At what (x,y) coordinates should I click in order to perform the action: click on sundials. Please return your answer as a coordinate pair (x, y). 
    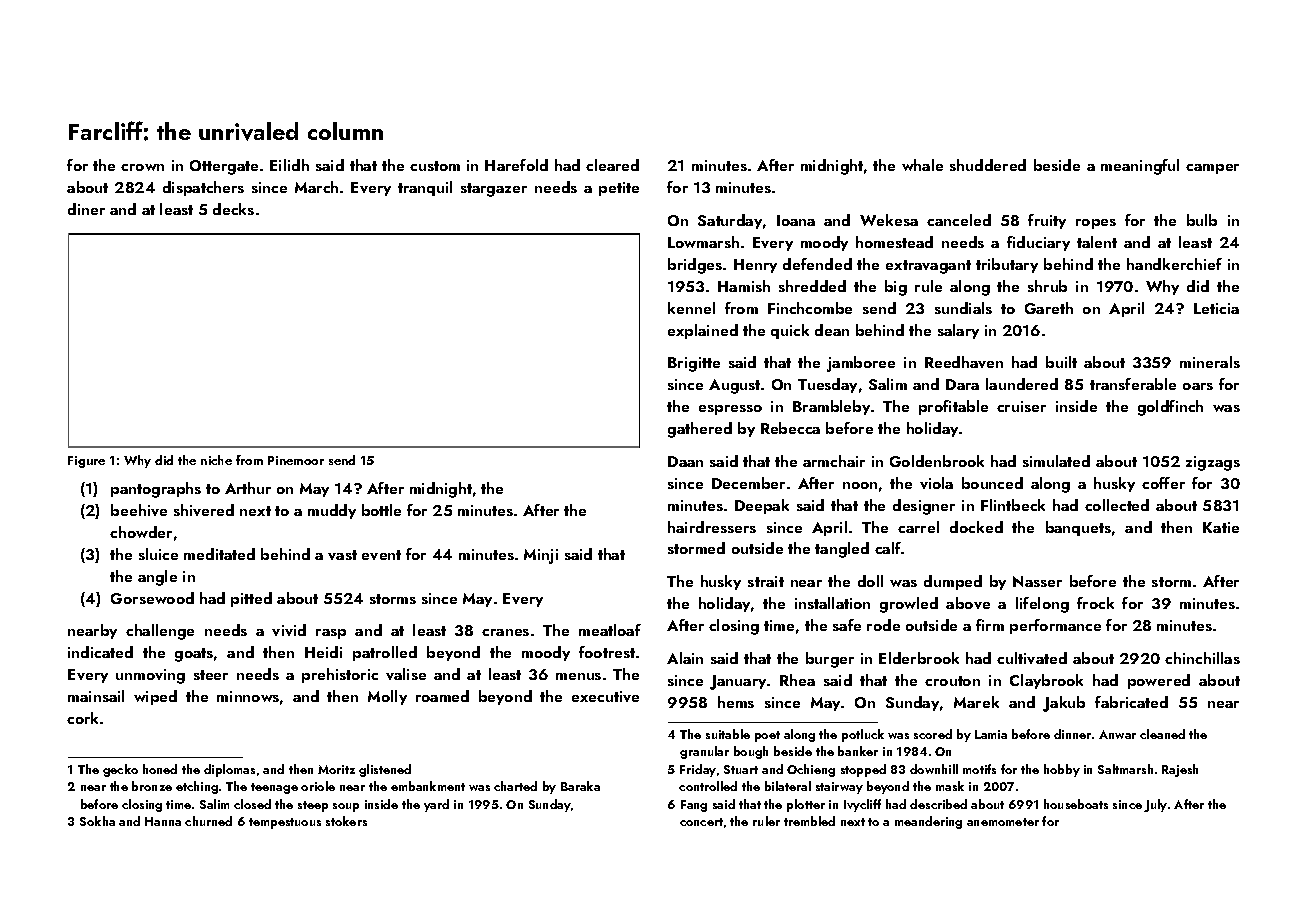
    Looking at the image, I should click on (963, 308).
